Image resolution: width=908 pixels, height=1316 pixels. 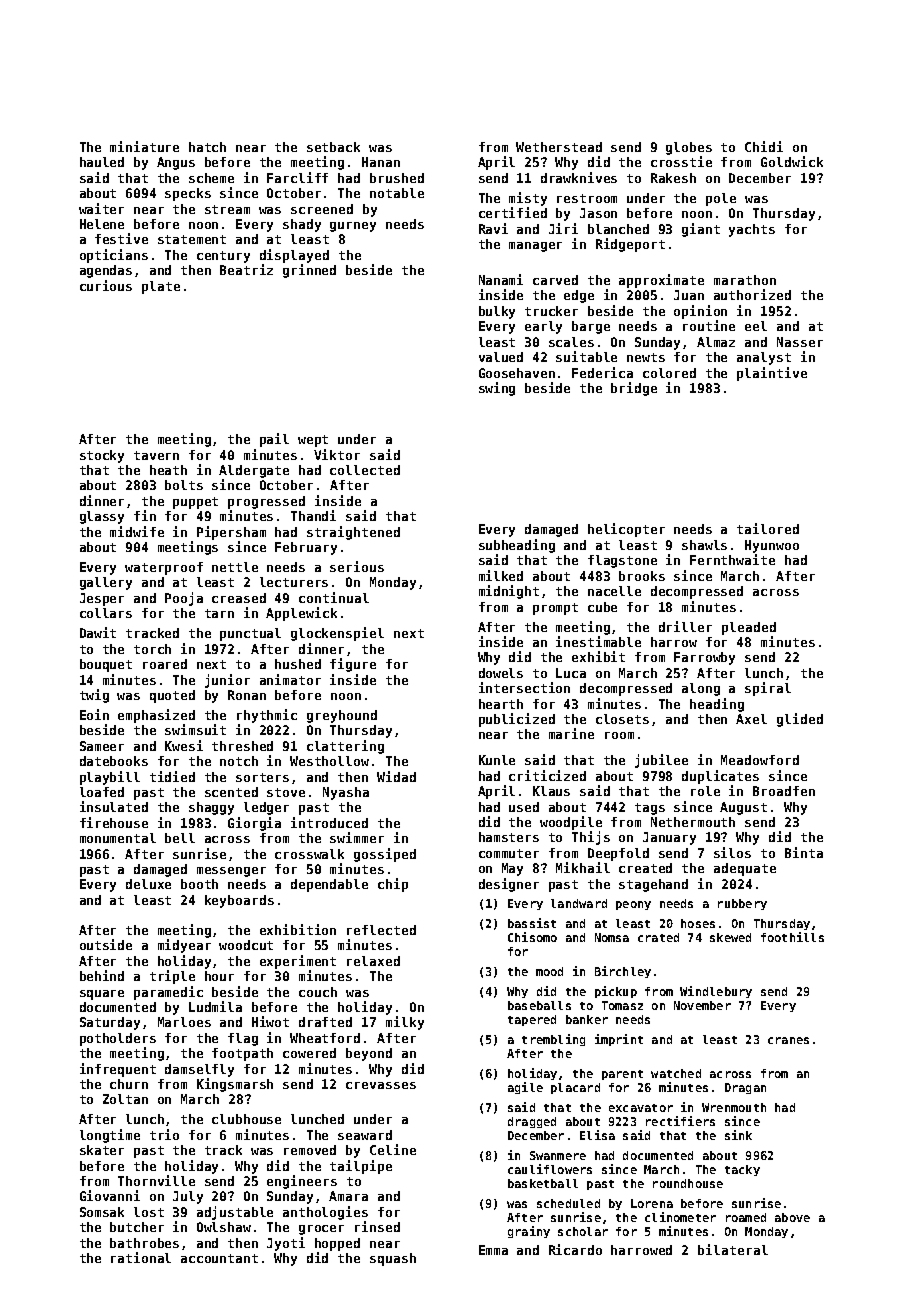 I want to click on tarn, so click(x=219, y=613).
